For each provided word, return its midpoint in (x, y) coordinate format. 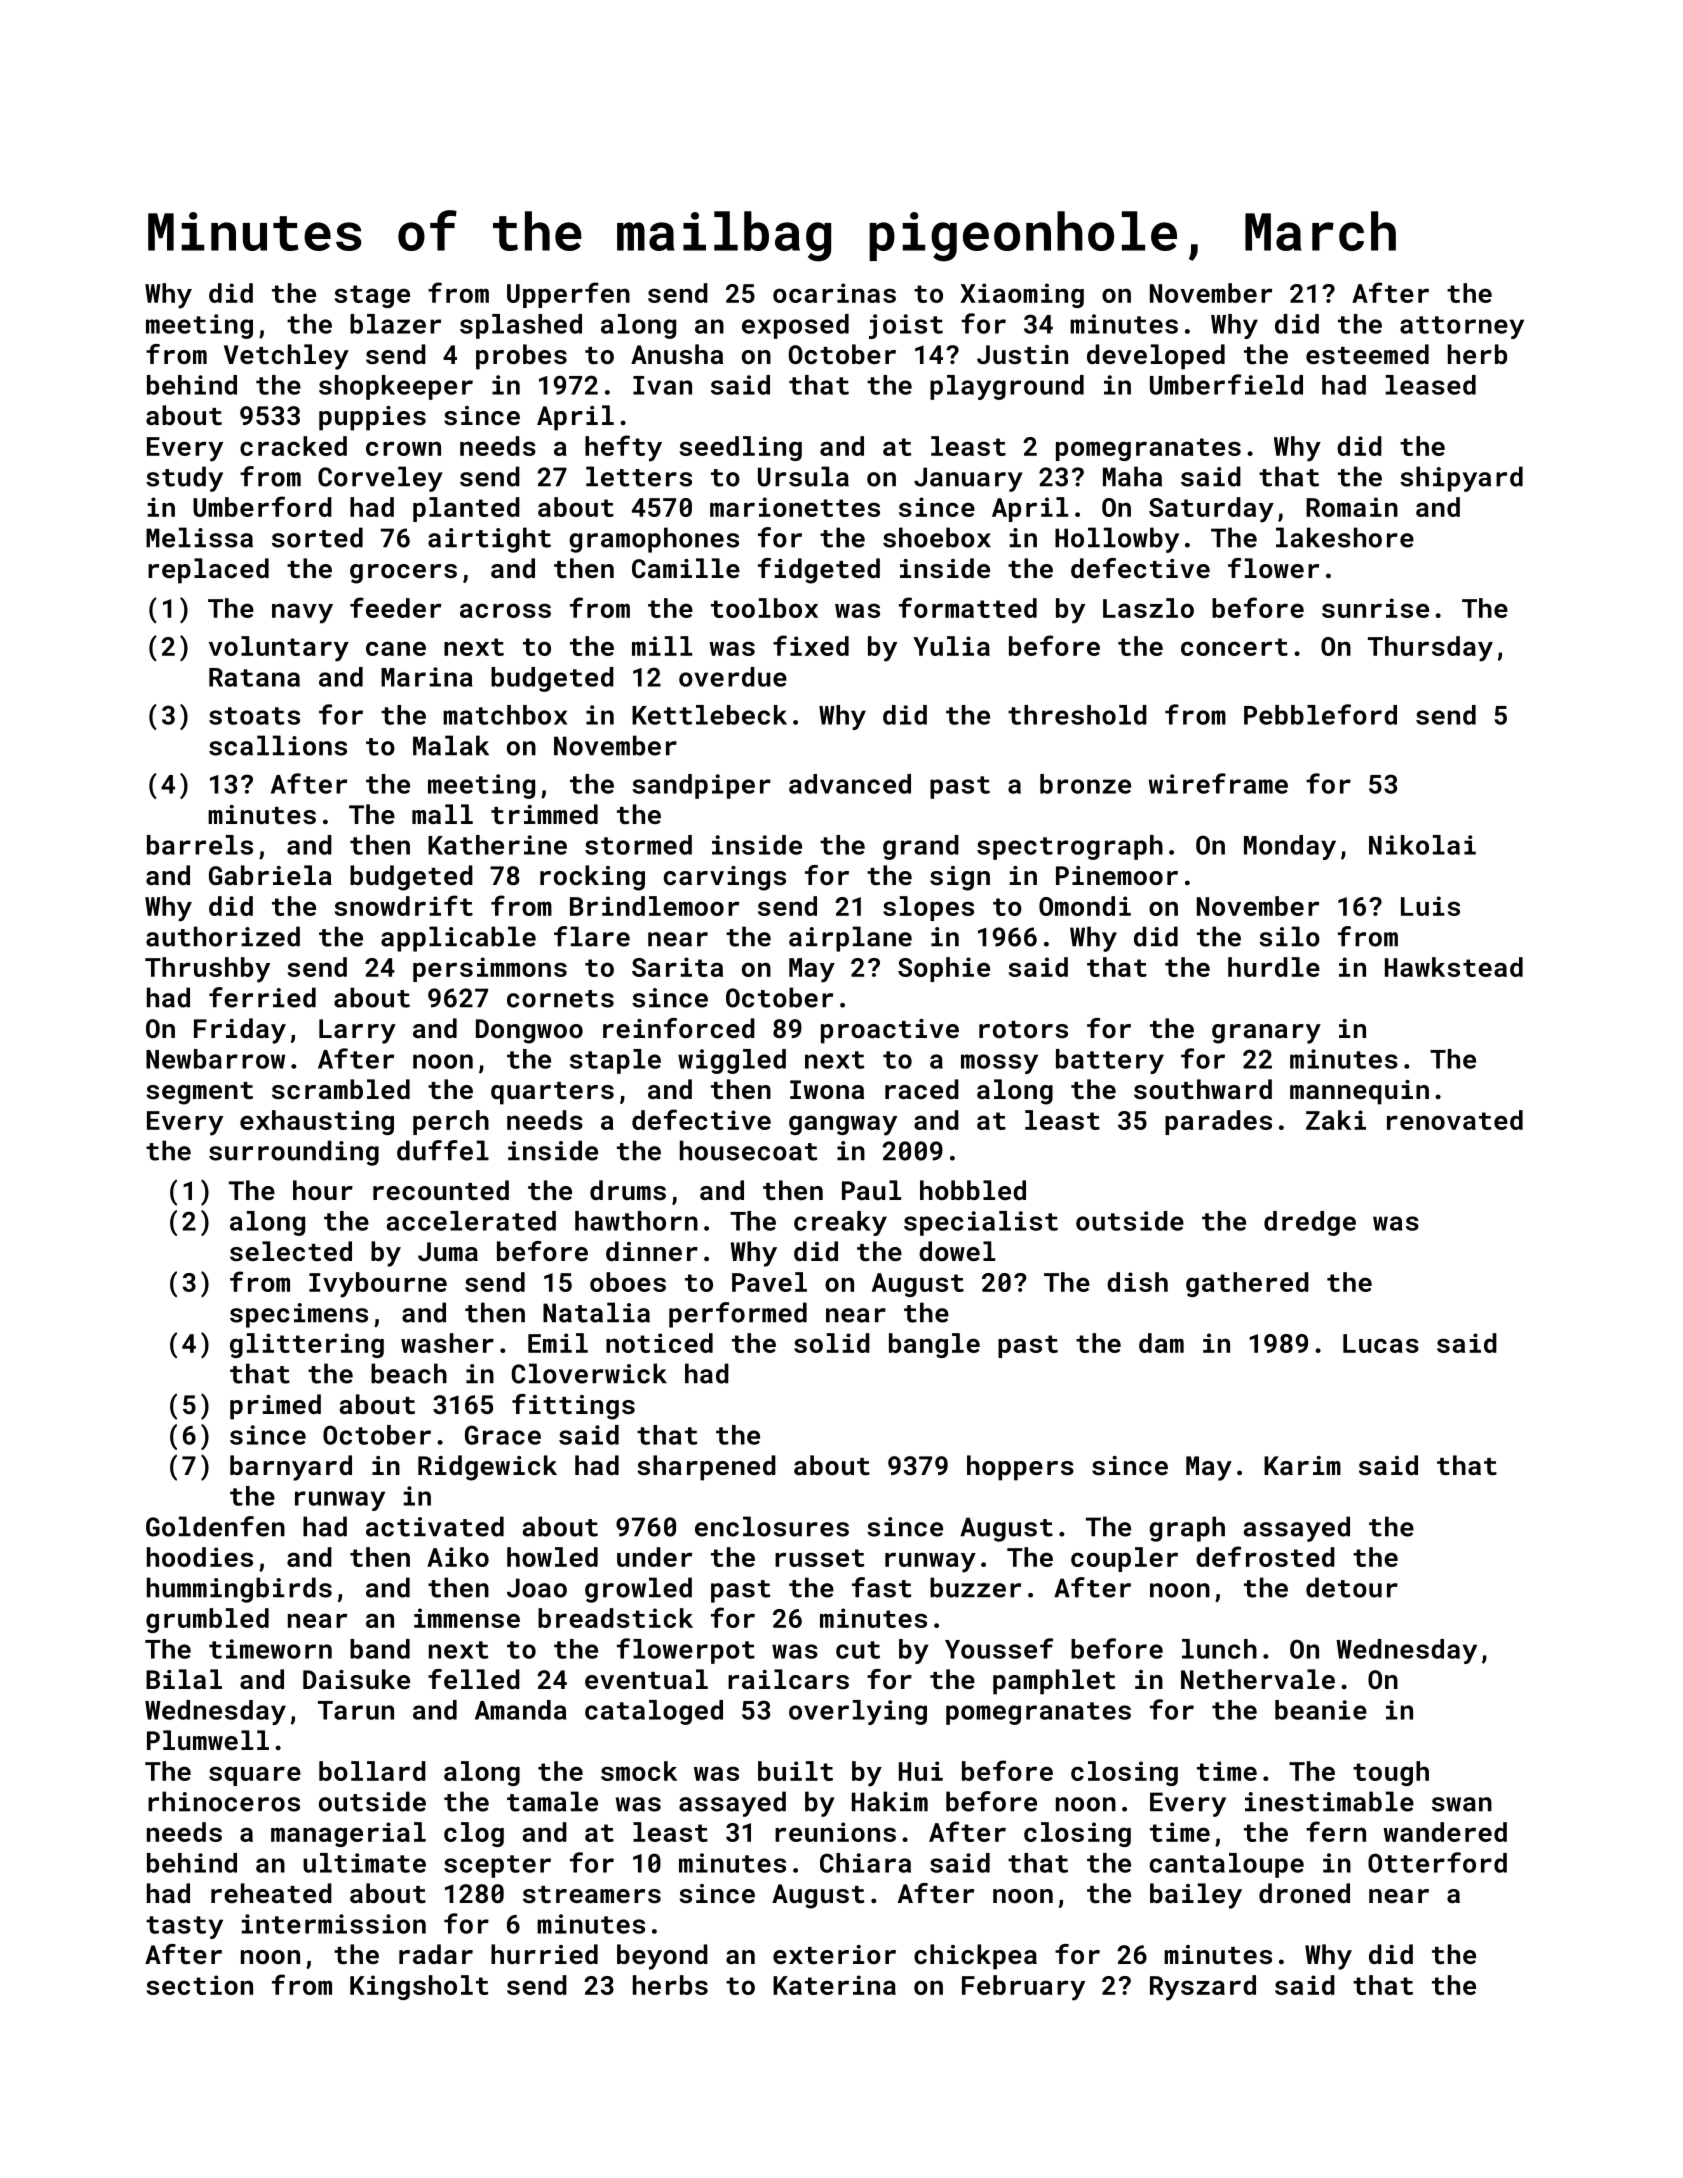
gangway (843, 1125)
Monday (1290, 847)
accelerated (471, 1221)
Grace (503, 1435)
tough (1391, 1773)
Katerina (834, 1985)
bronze (1085, 784)
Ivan (662, 385)
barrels (200, 845)
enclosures (772, 1526)
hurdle (1274, 967)
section (199, 1985)
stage (372, 296)
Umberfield (1226, 384)
